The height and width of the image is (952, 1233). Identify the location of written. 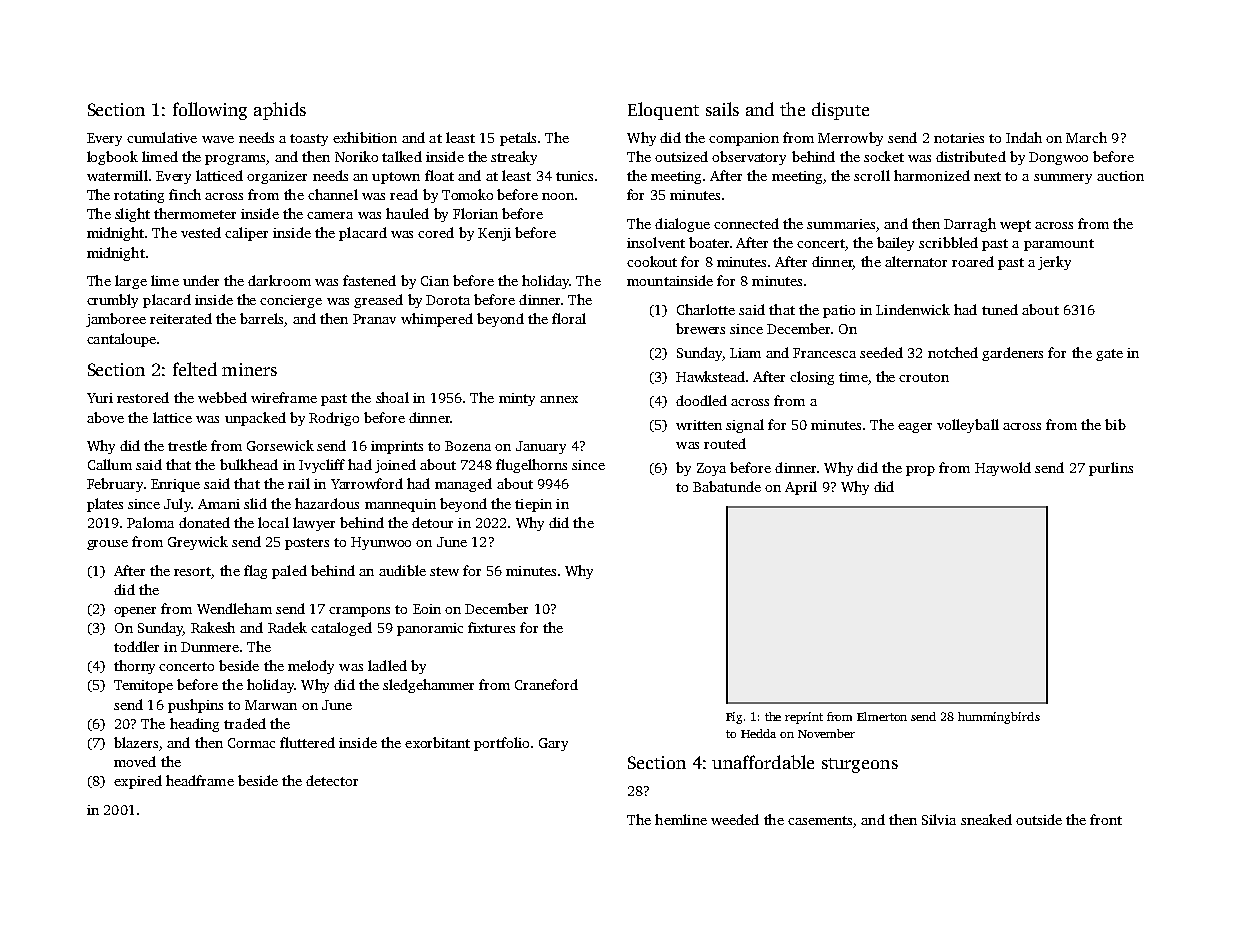
(699, 425).
